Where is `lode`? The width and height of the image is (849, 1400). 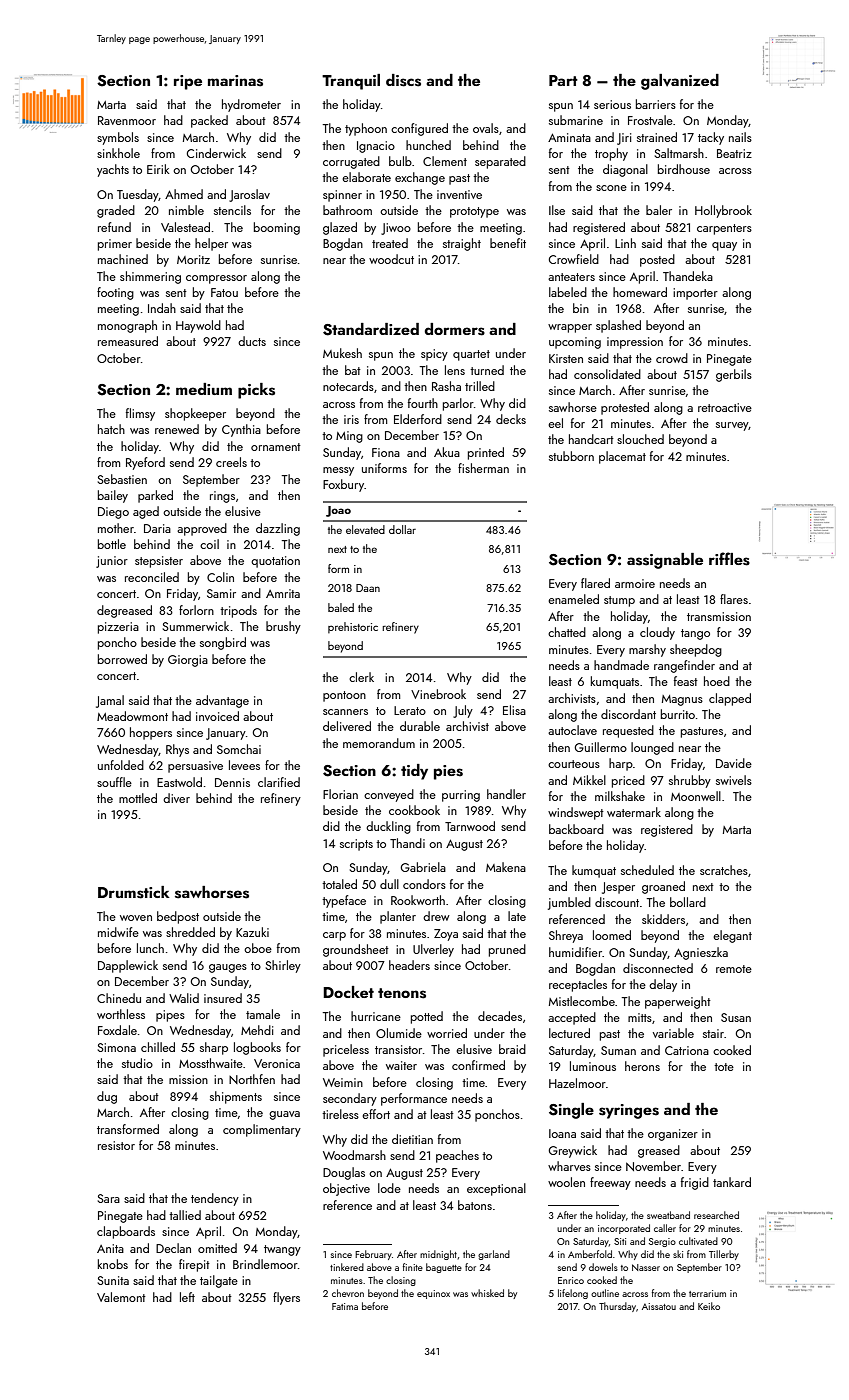 lode is located at coordinates (389, 1188).
